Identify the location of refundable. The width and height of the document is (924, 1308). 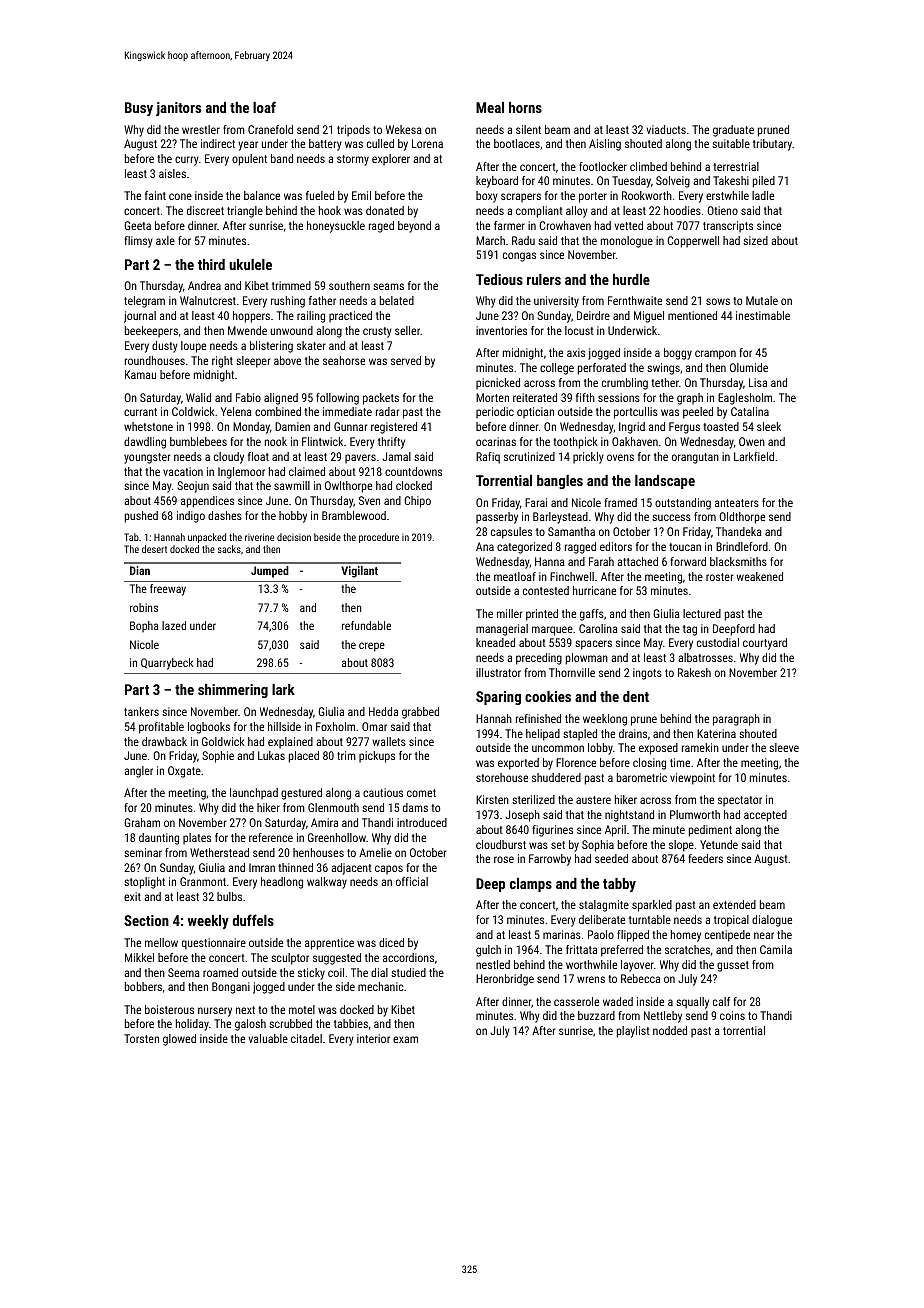
(366, 625).
